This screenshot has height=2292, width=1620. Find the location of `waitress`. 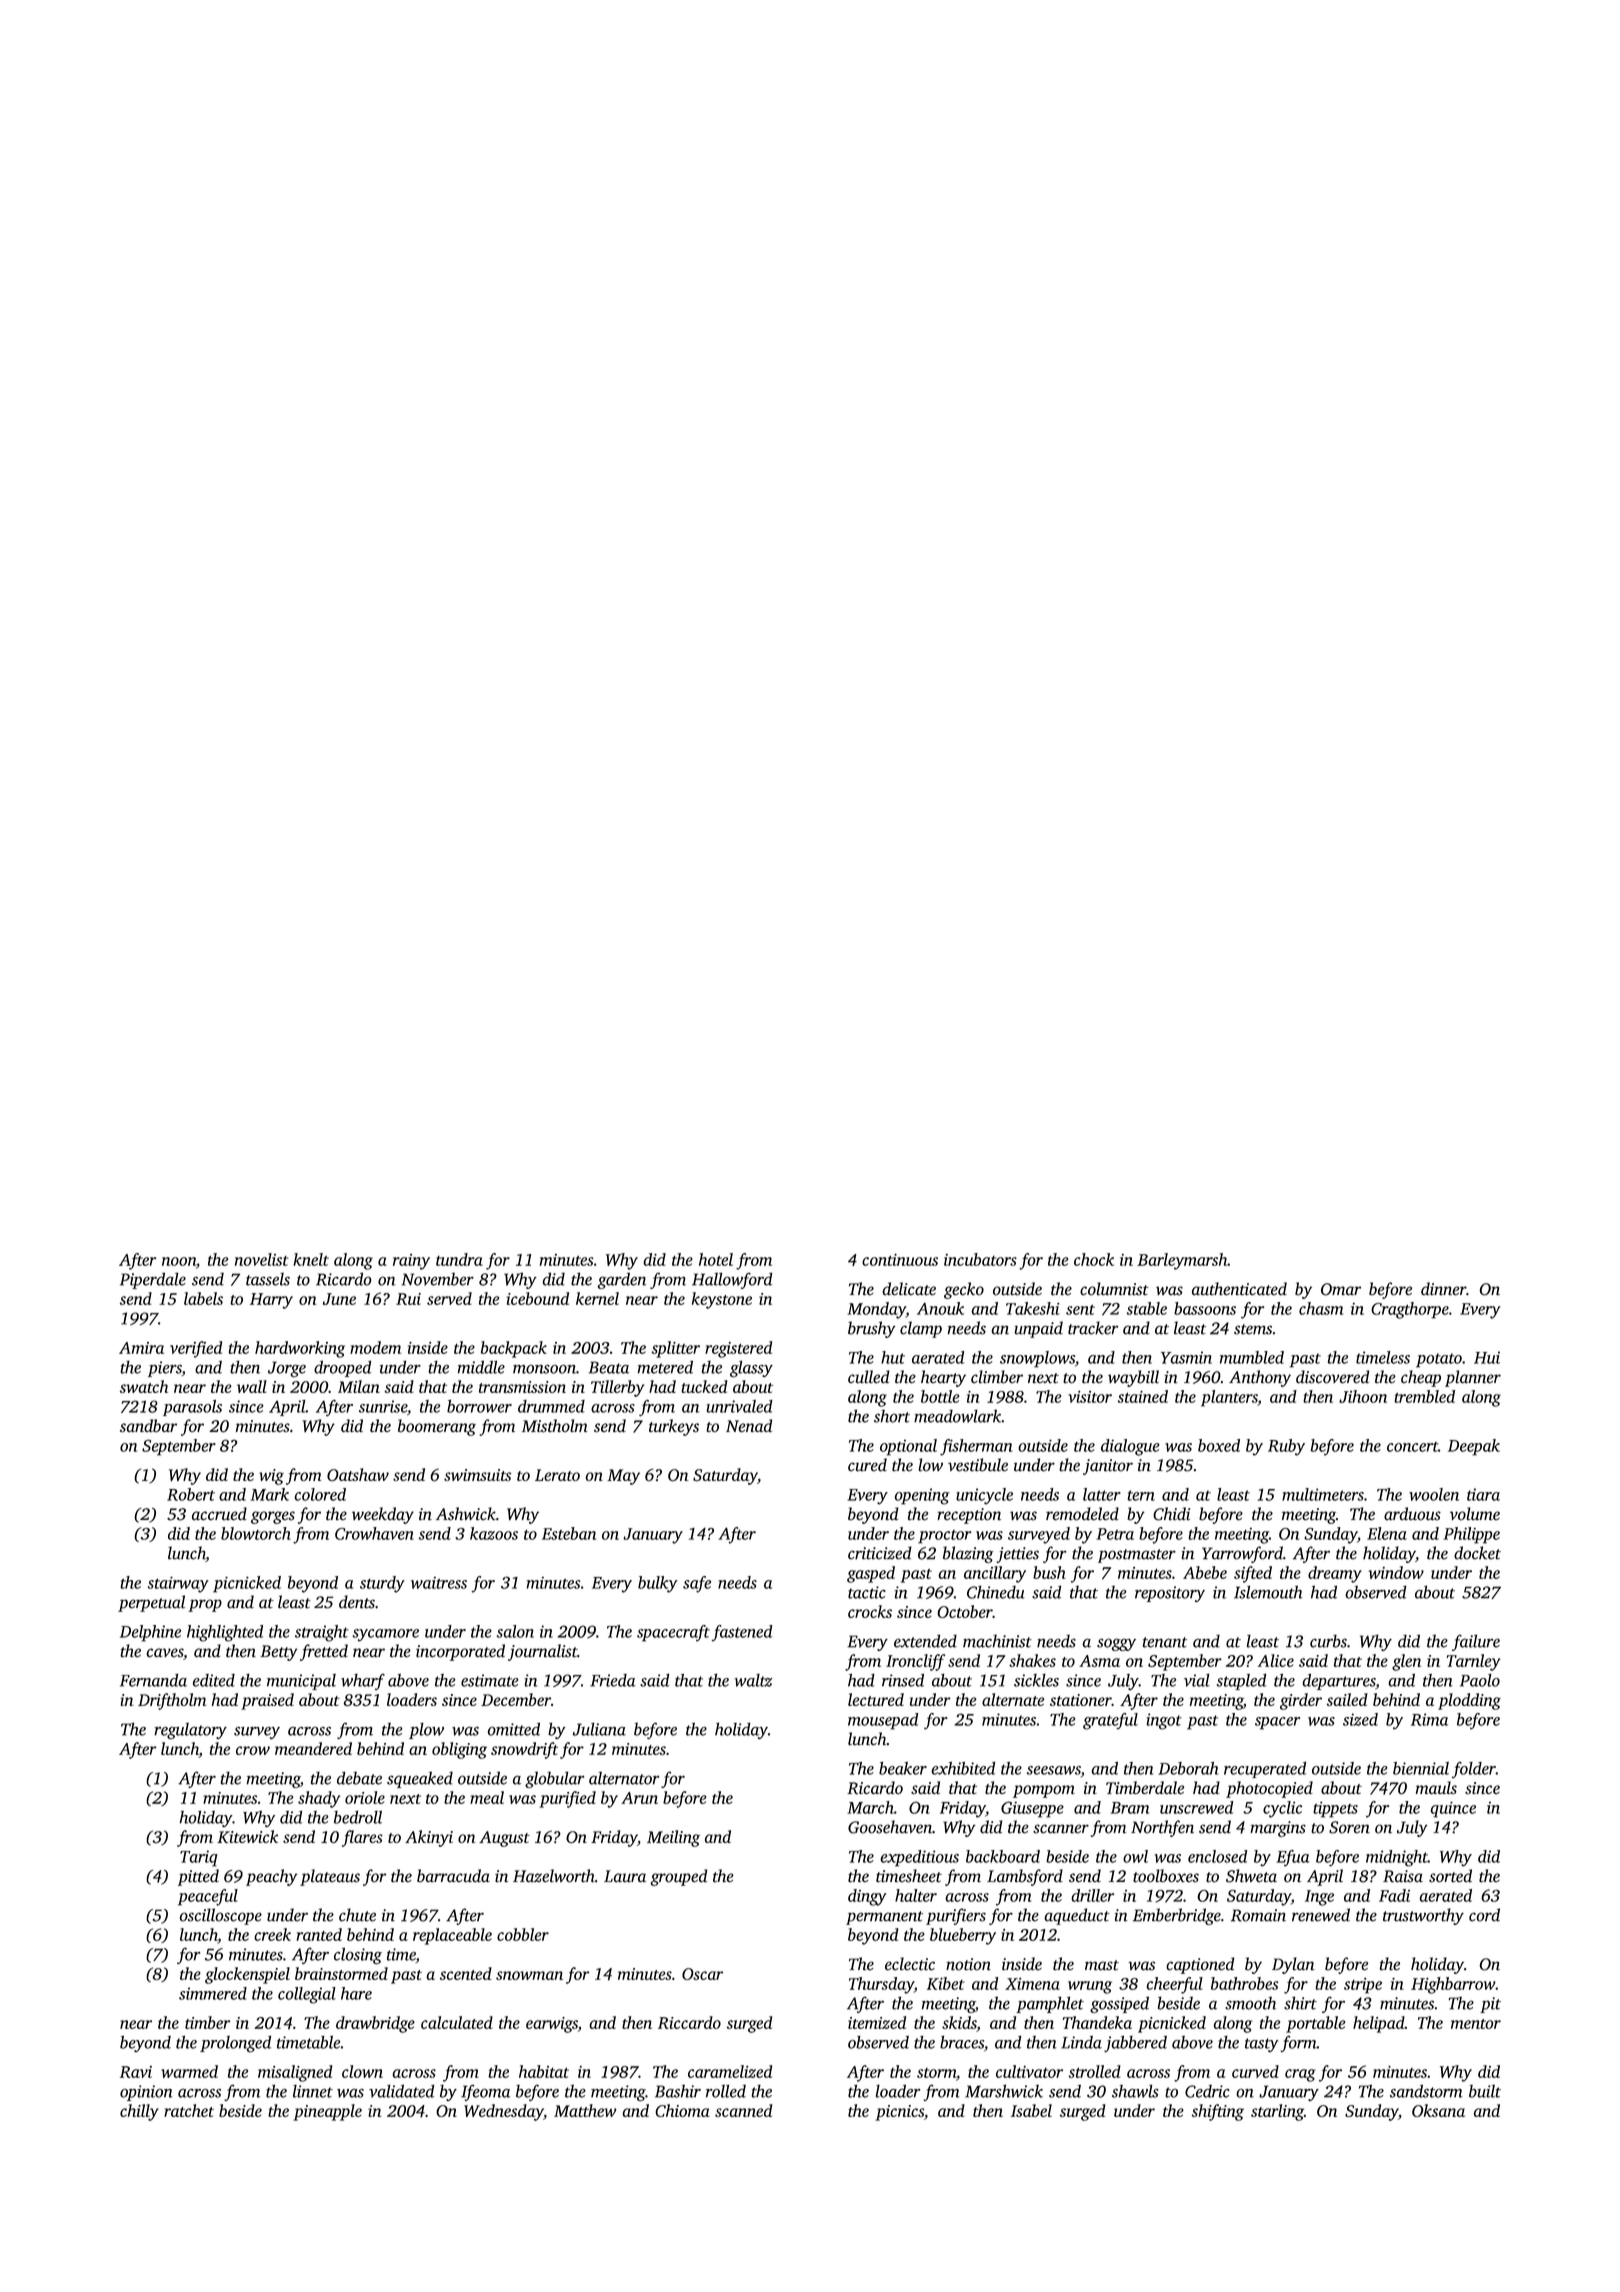

waitress is located at coordinates (439, 1583).
